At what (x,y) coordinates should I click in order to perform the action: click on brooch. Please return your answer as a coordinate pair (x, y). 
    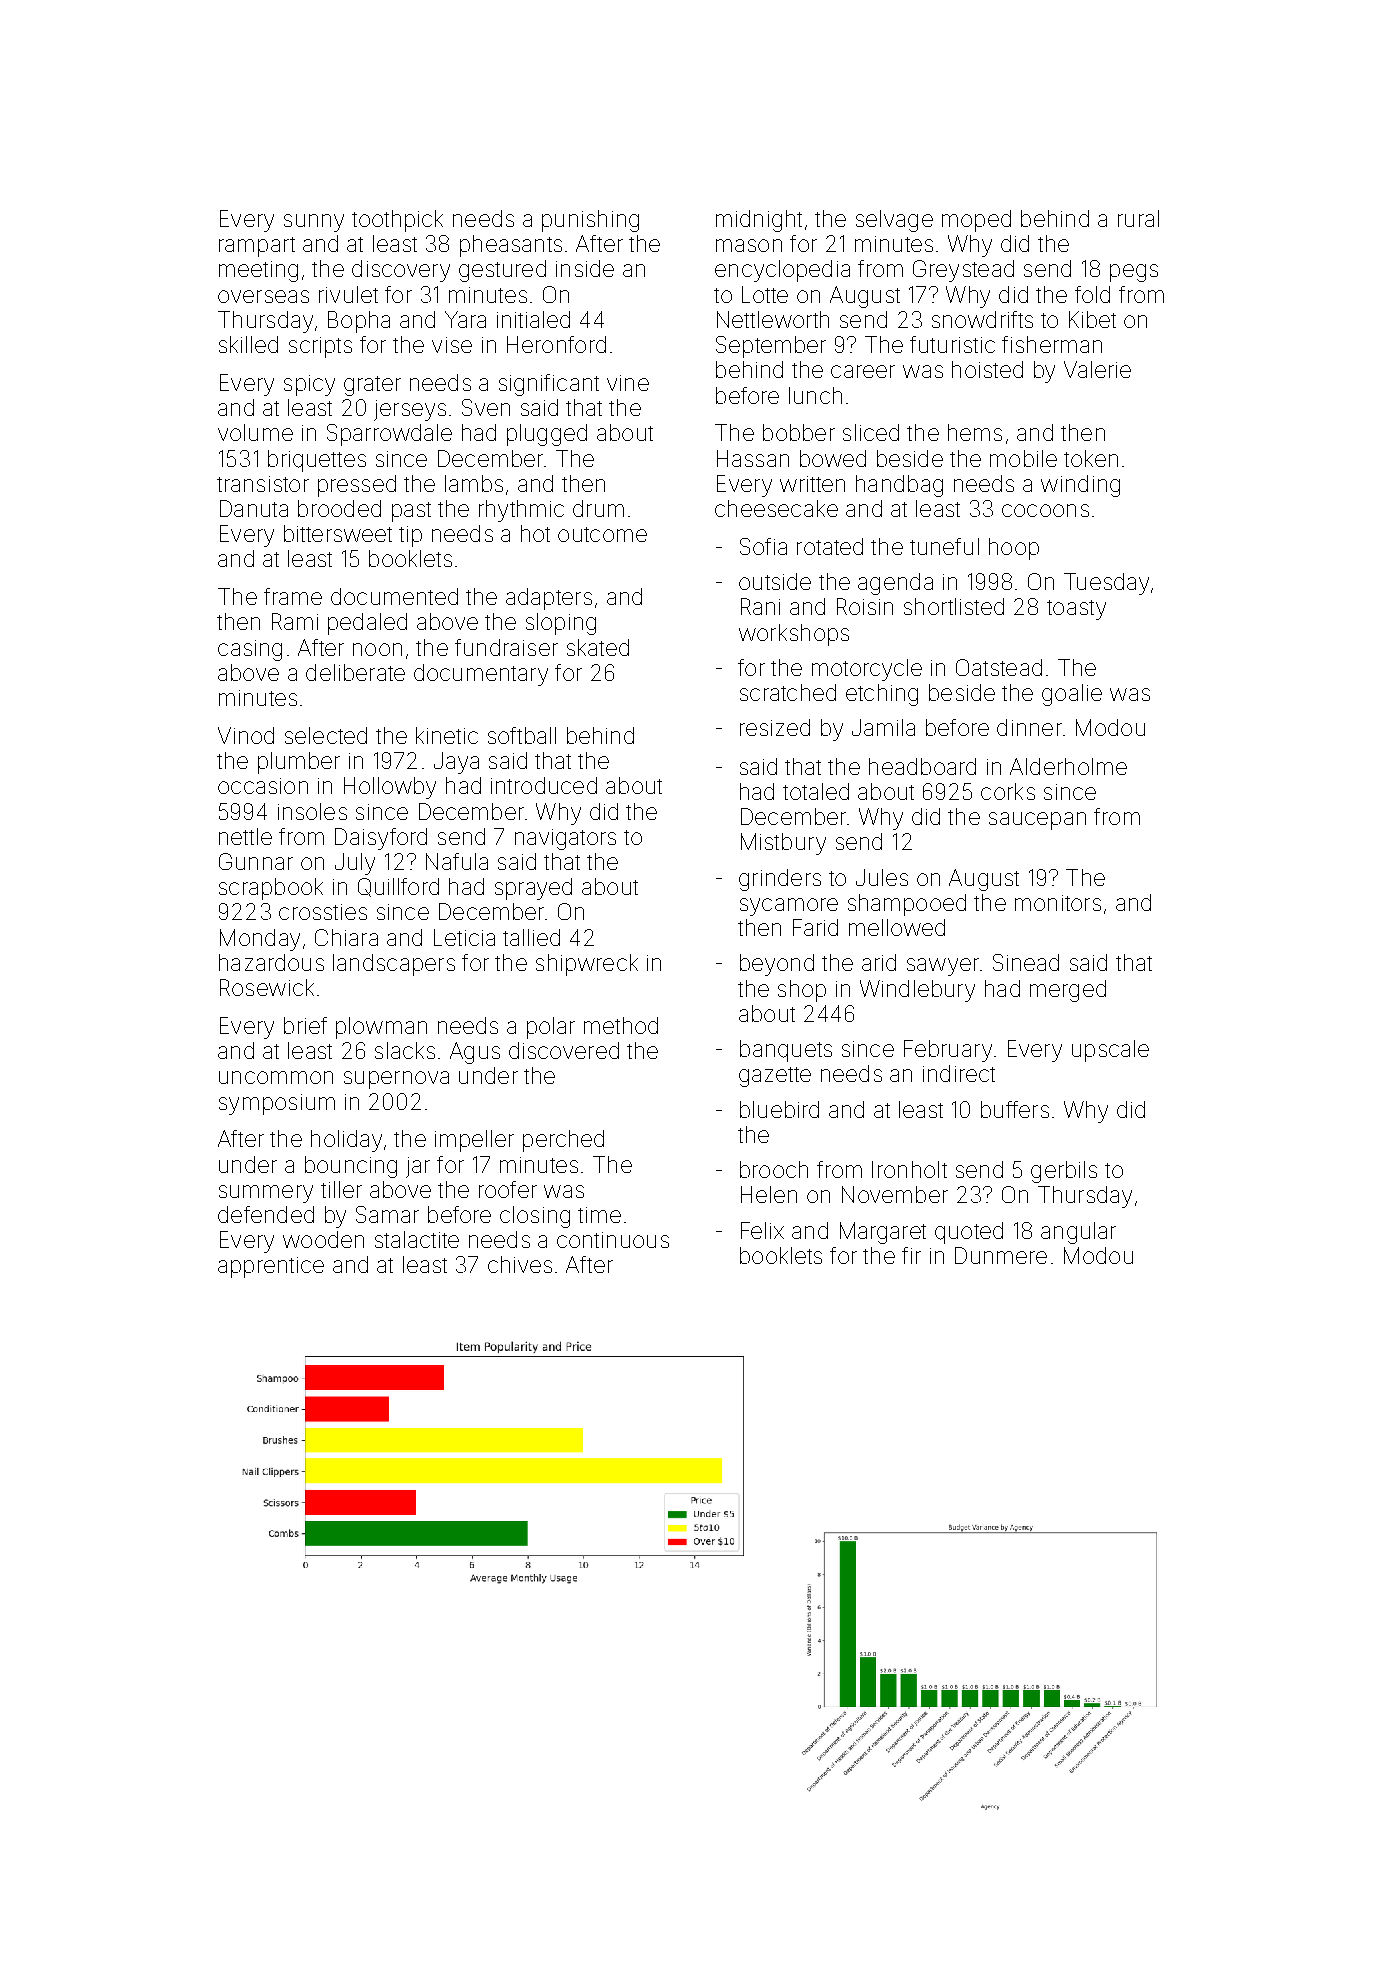
    Looking at the image, I should click on (774, 1169).
